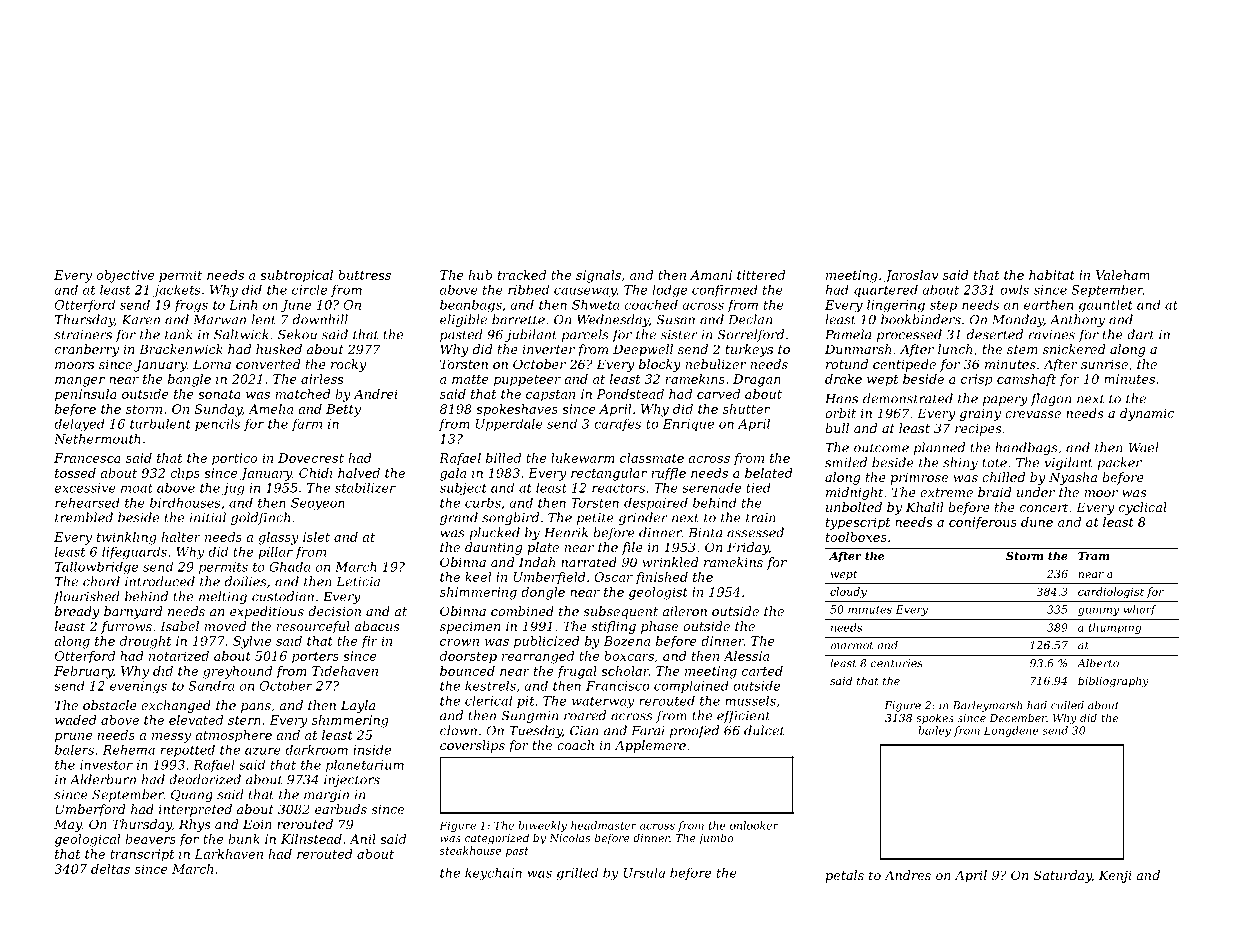  Describe the element at coordinates (364, 275) in the document. I see `buttress` at that location.
